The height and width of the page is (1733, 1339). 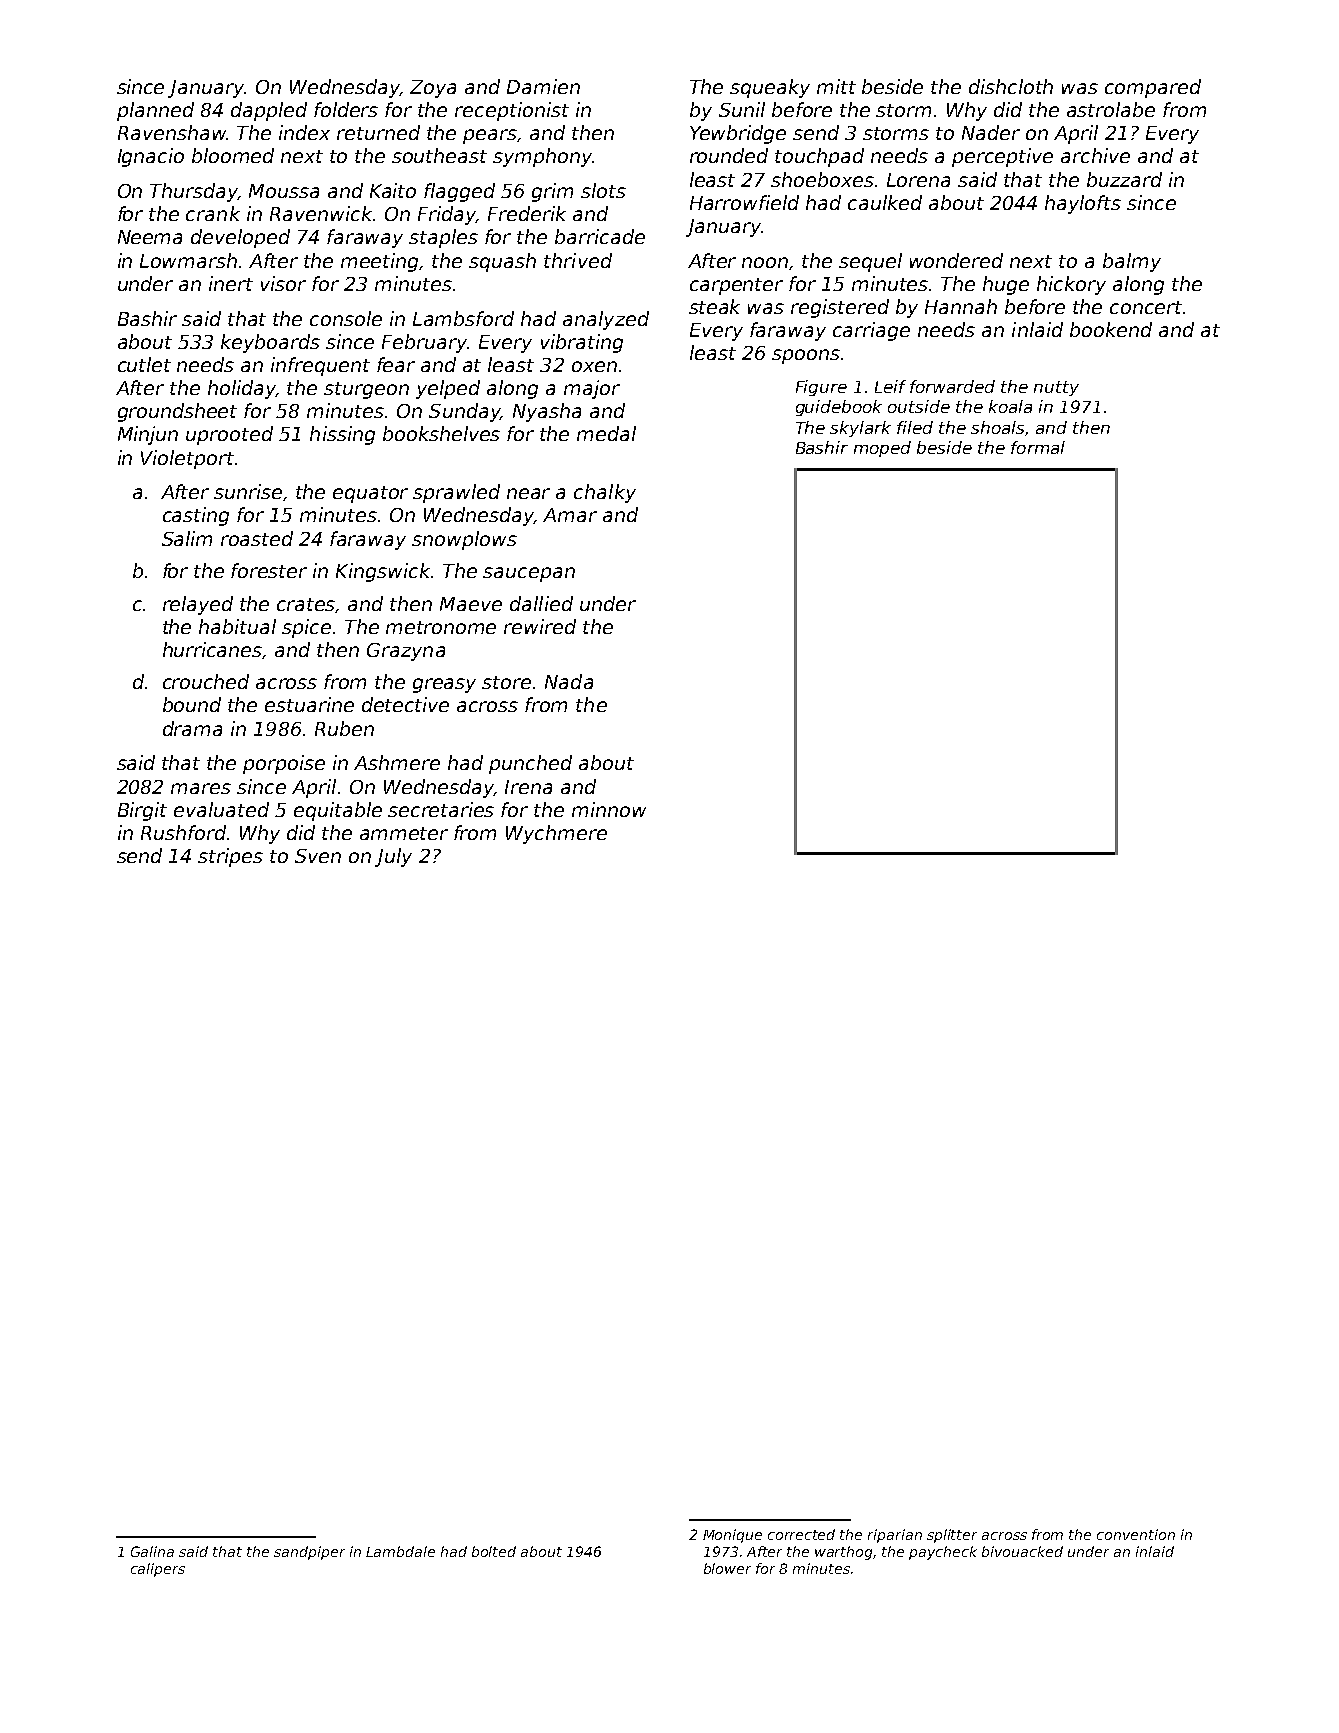 I want to click on Galina, so click(x=152, y=1551).
